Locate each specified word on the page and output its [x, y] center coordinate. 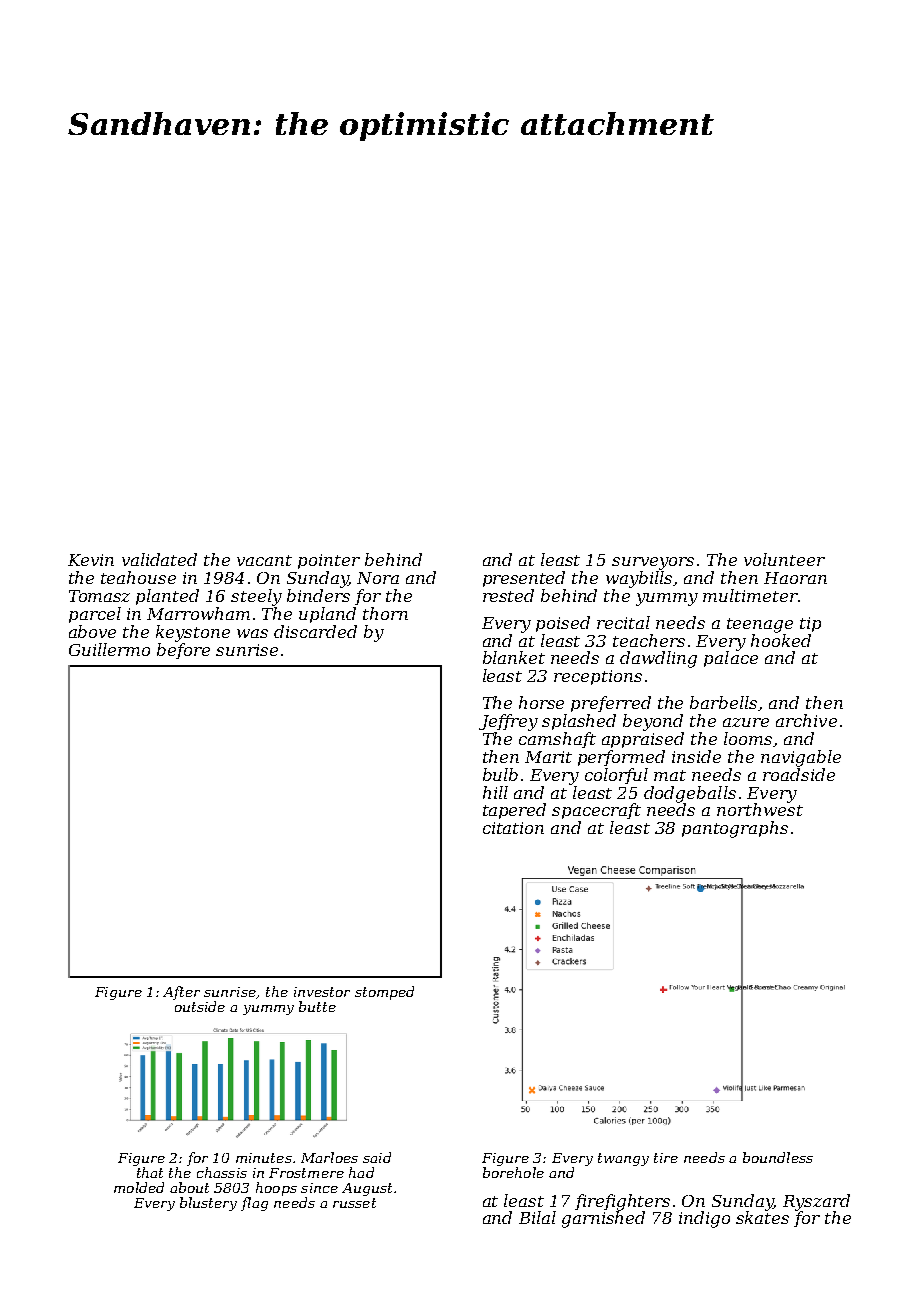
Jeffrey [508, 722]
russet [354, 1203]
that [150, 1172]
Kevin [91, 560]
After [181, 993]
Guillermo [109, 649]
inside [696, 756]
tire [666, 1158]
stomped [384, 993]
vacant [264, 560]
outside [200, 1006]
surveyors [653, 563]
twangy [623, 1159]
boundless [778, 1157]
